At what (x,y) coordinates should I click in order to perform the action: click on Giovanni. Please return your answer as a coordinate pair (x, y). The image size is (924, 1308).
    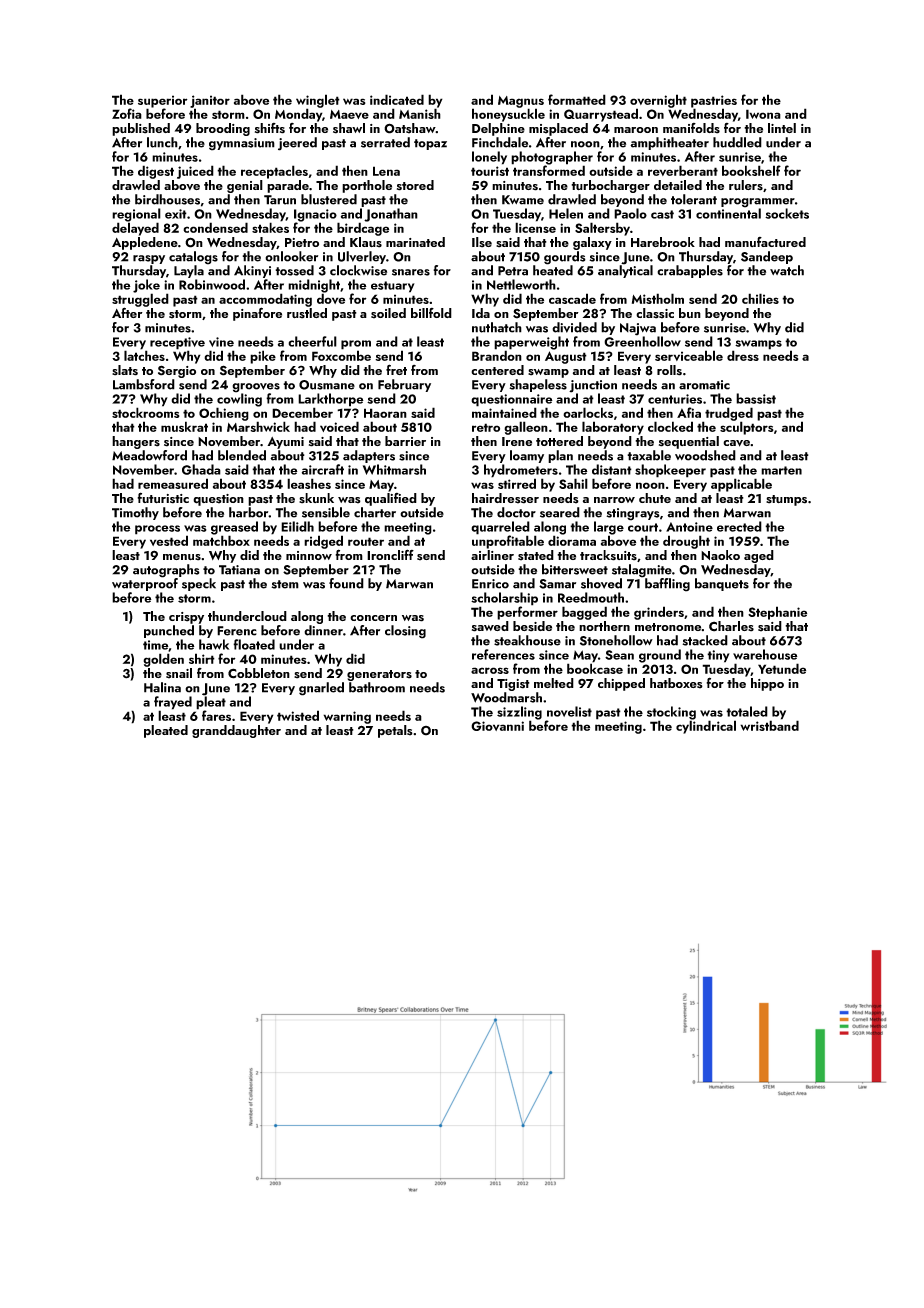
    Looking at the image, I should click on (497, 726).
